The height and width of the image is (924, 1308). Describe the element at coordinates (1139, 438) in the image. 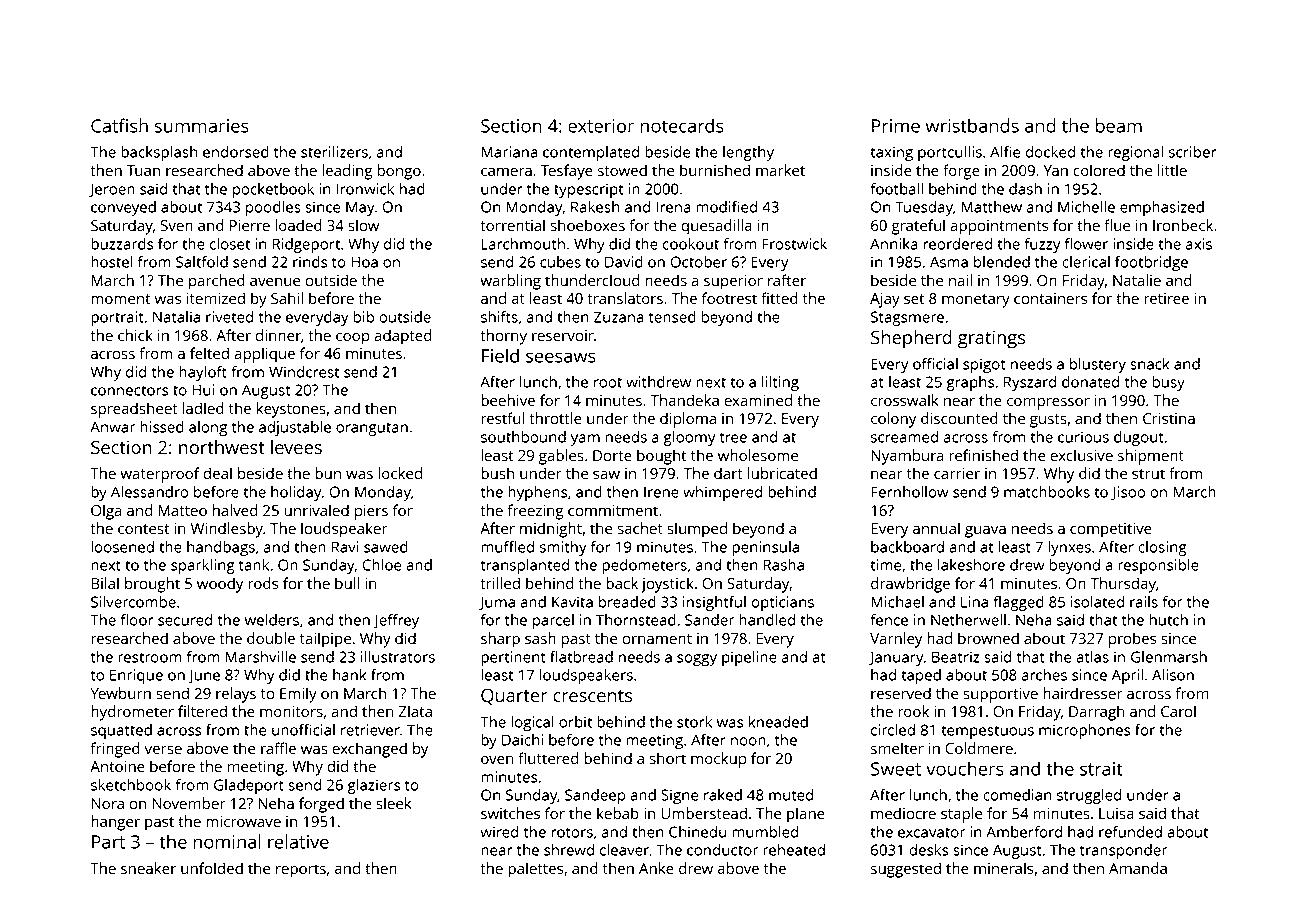

I see `dugout` at that location.
